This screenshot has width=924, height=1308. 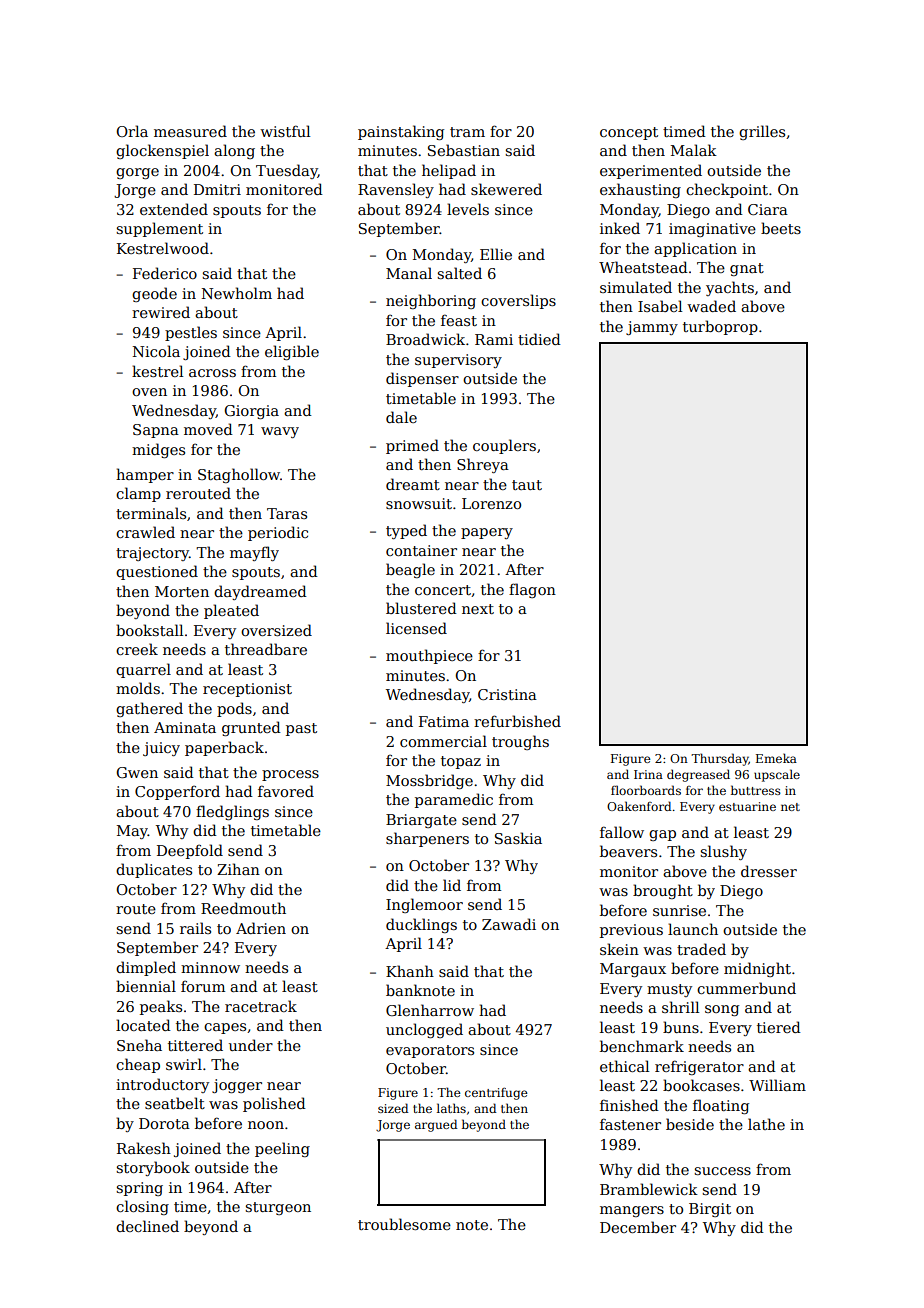 What do you see at coordinates (487, 533) in the screenshot?
I see `papery` at bounding box center [487, 533].
